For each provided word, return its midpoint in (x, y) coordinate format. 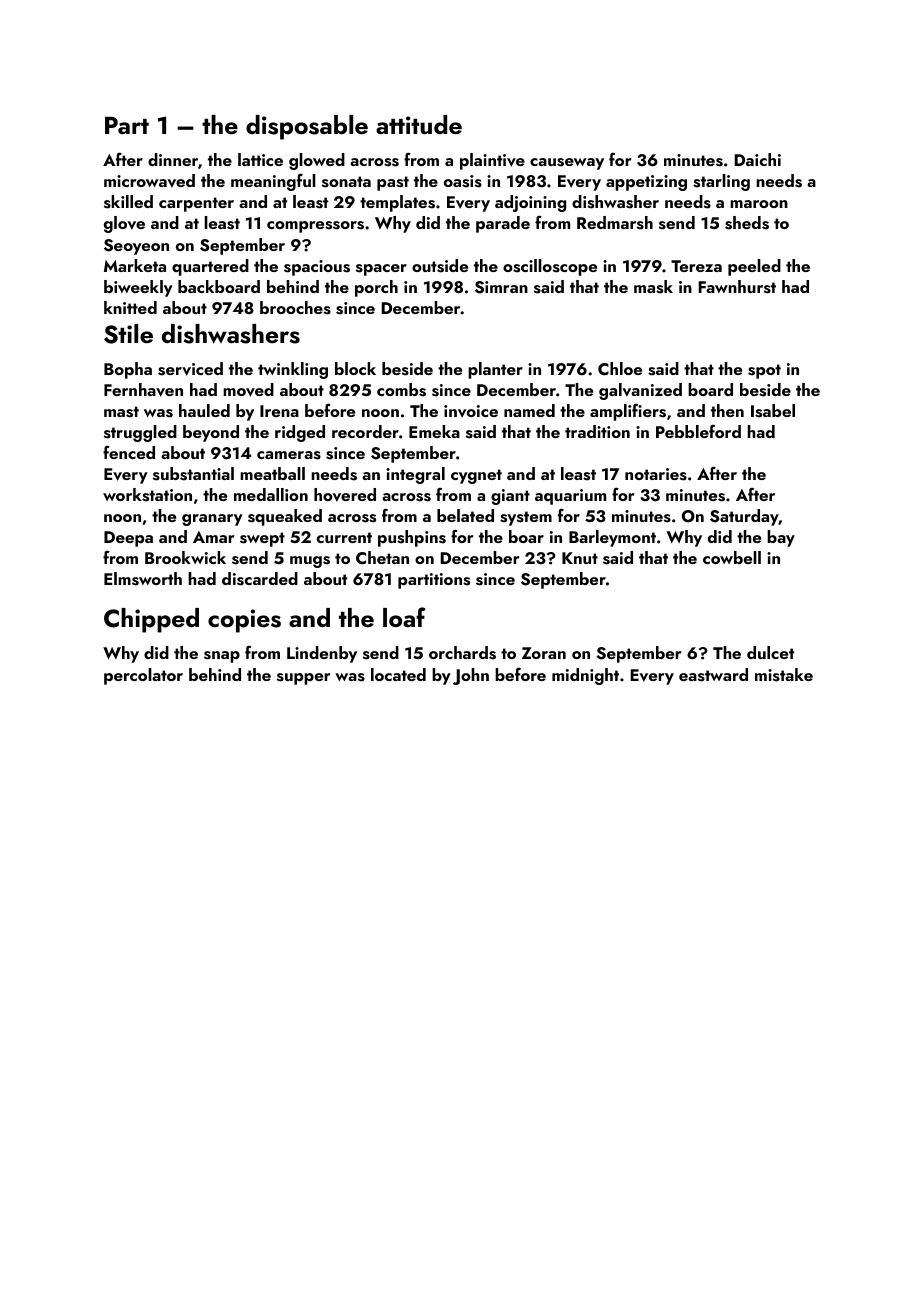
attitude (419, 125)
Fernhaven (143, 390)
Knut (580, 558)
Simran (501, 287)
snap (222, 657)
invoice (471, 411)
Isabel (773, 411)
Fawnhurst (737, 287)
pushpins (412, 538)
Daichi (757, 159)
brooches (295, 308)
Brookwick (185, 557)
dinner (173, 159)
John (471, 676)
